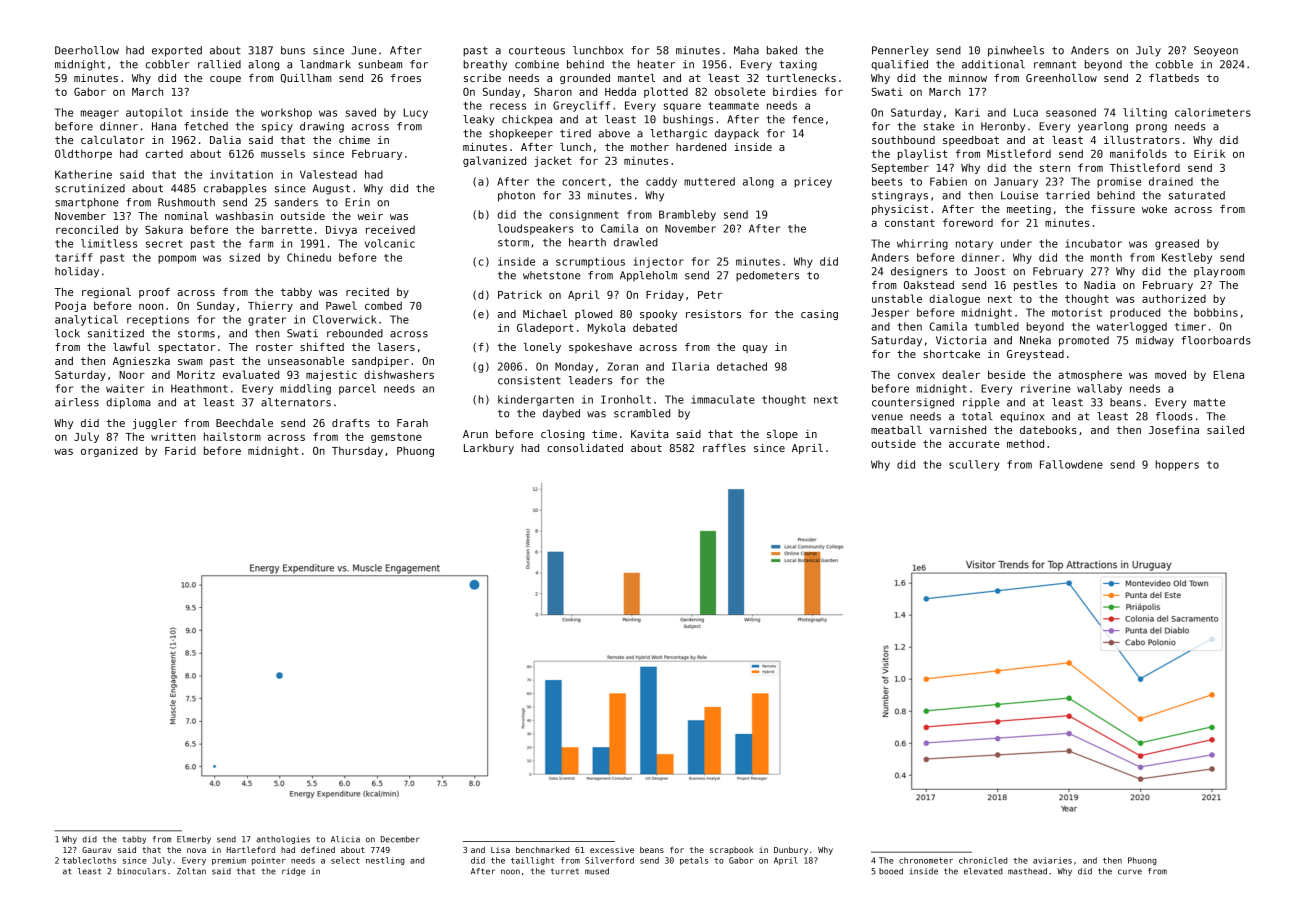 Image resolution: width=1308 pixels, height=924 pixels. Describe the element at coordinates (244, 423) in the screenshot. I see `Beechdale` at that location.
